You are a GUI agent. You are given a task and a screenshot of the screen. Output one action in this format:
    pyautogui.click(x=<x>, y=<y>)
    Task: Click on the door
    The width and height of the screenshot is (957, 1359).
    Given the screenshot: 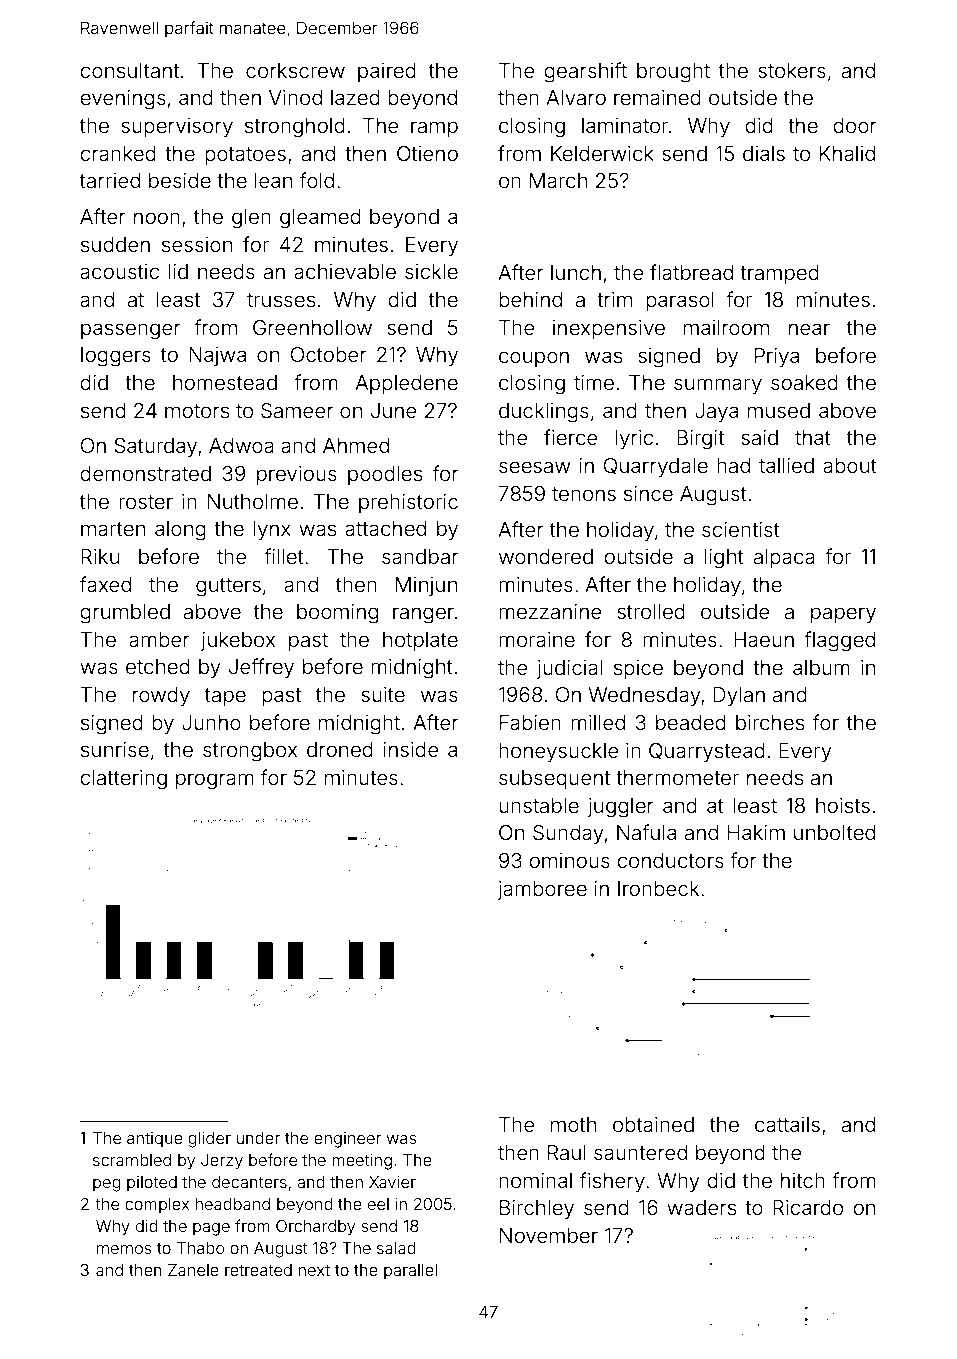 What is the action you would take?
    pyautogui.click(x=855, y=125)
